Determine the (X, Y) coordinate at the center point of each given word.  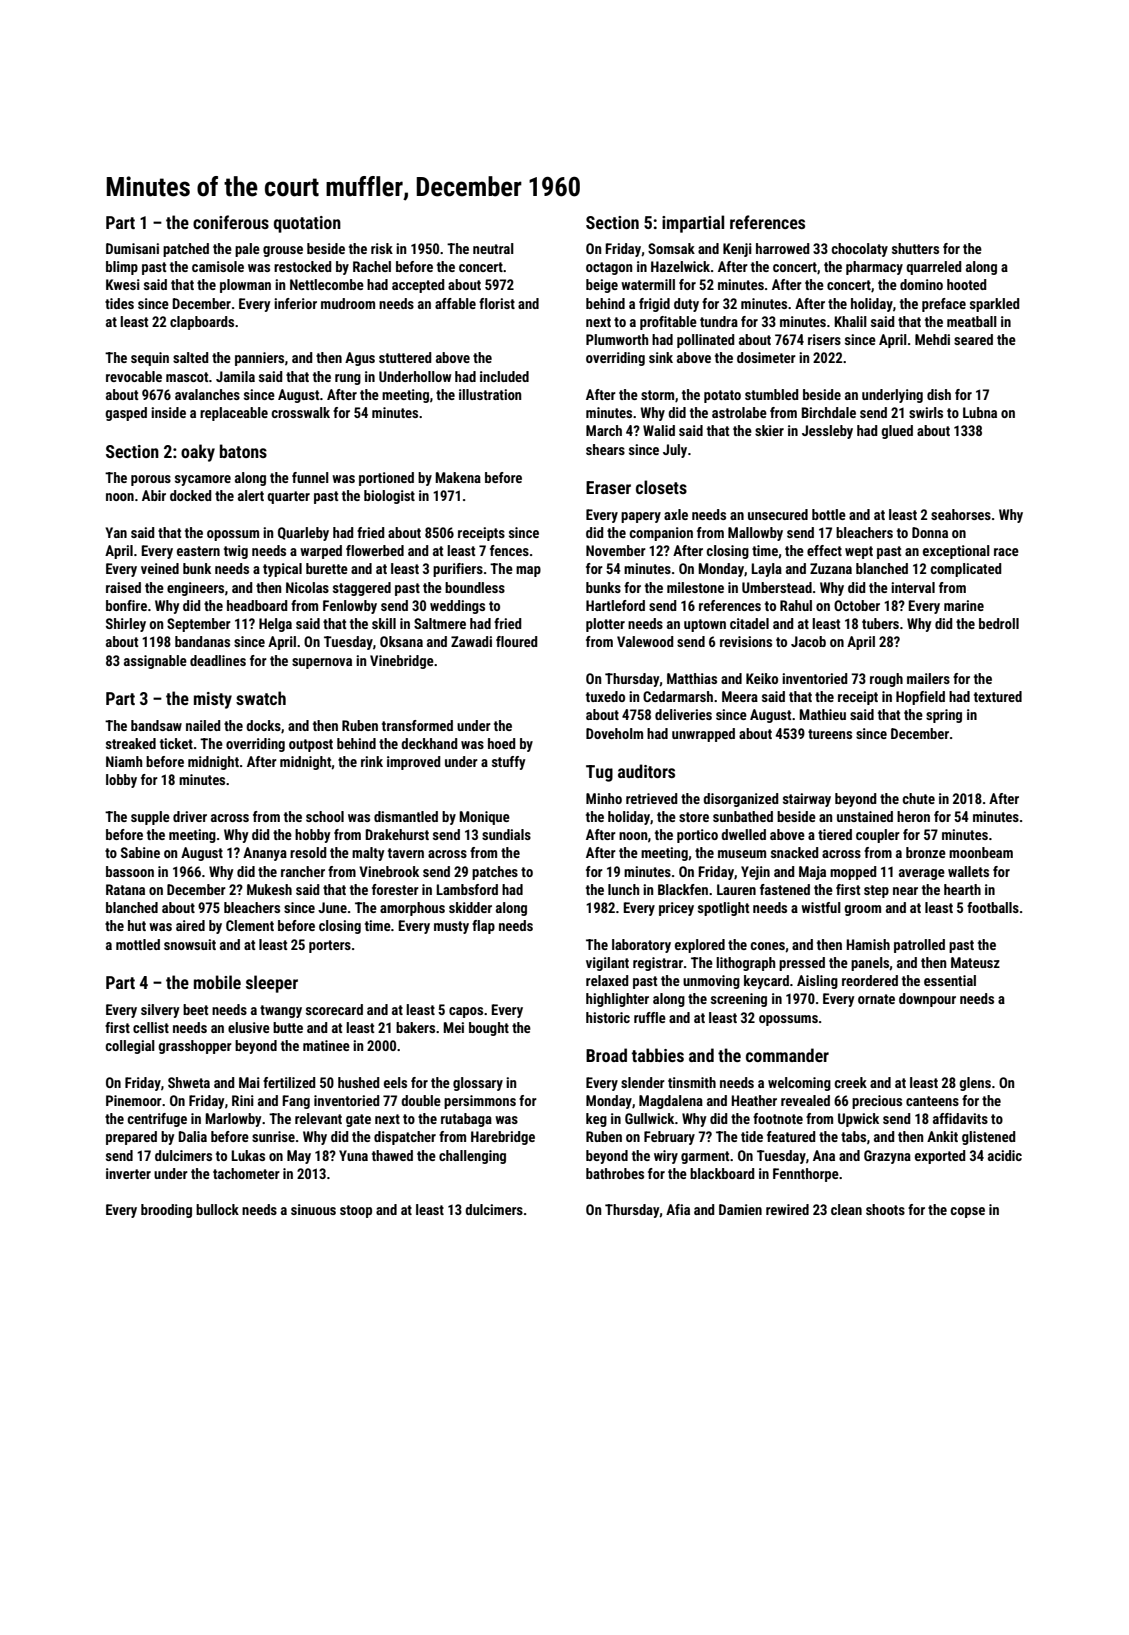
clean (846, 1209)
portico (697, 836)
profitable (668, 323)
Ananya (265, 854)
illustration (490, 394)
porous (151, 480)
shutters (915, 248)
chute (918, 798)
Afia (678, 1209)
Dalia (192, 1136)
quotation (307, 224)
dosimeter (766, 357)
